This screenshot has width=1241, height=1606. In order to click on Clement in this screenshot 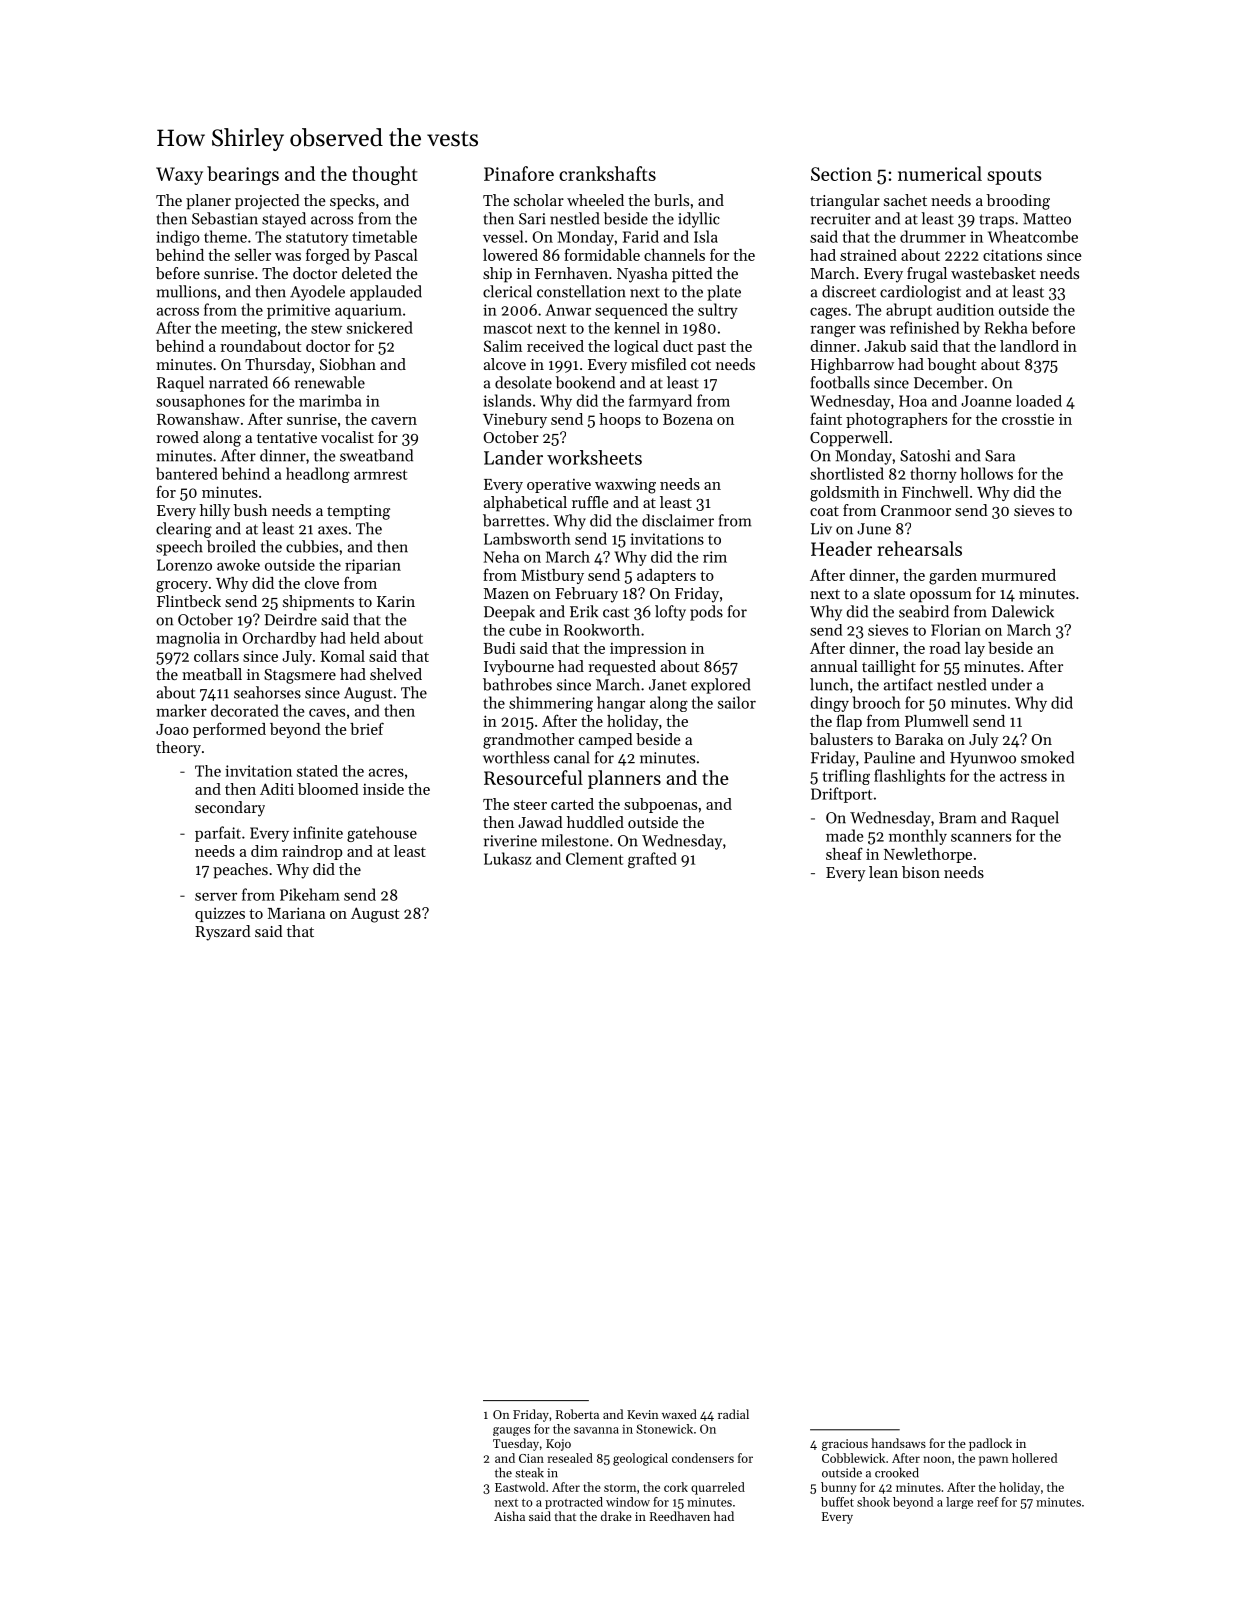, I will do `click(594, 858)`.
